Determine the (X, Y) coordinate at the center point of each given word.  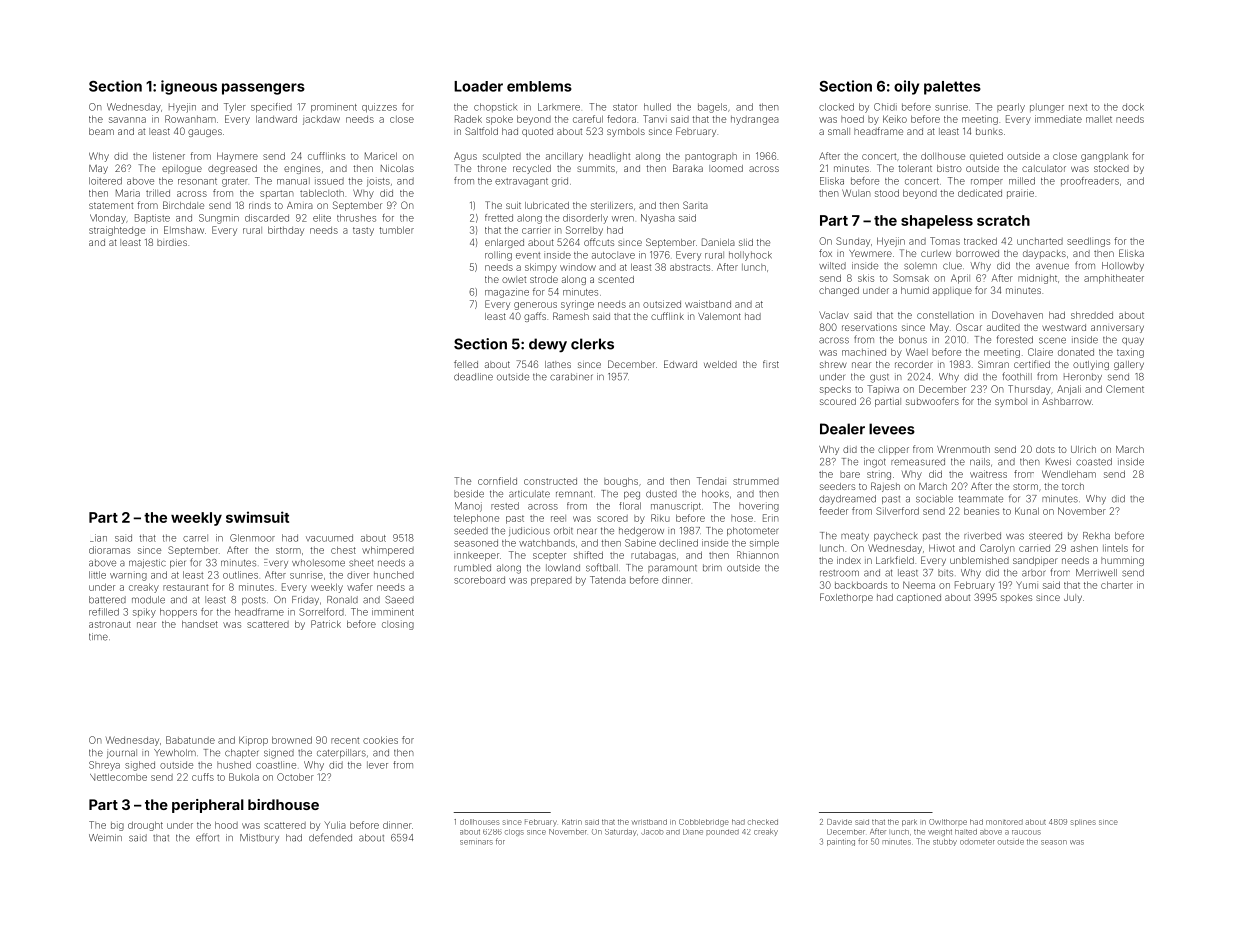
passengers (263, 89)
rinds (260, 205)
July (1073, 598)
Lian (98, 538)
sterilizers (612, 205)
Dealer (842, 429)
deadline (473, 377)
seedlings (1088, 242)
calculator (1044, 168)
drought (145, 826)
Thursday (1029, 390)
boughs (621, 482)
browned (292, 740)
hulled (657, 107)
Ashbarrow (1067, 401)
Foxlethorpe (846, 598)
